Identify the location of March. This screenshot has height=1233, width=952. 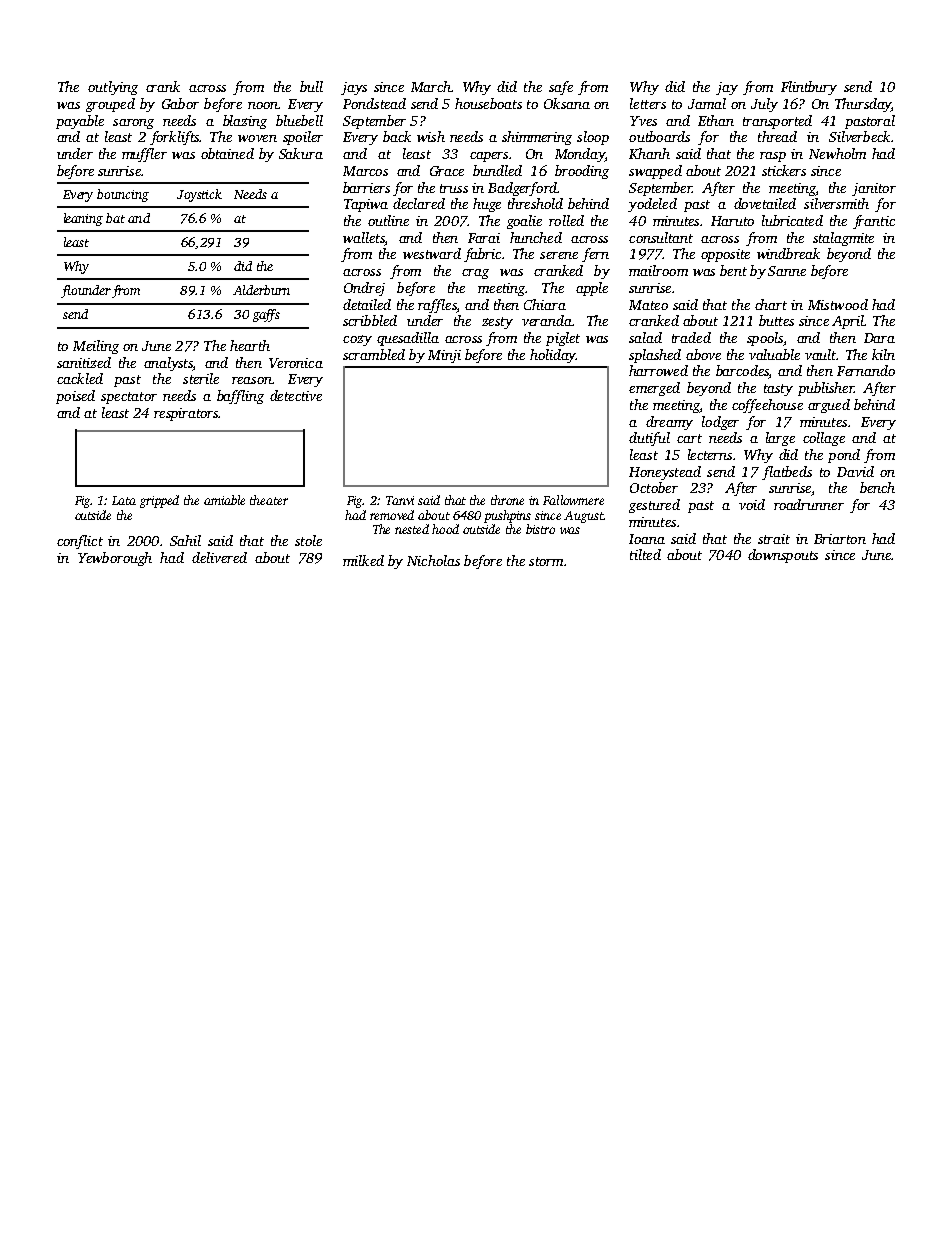
(431, 86).
